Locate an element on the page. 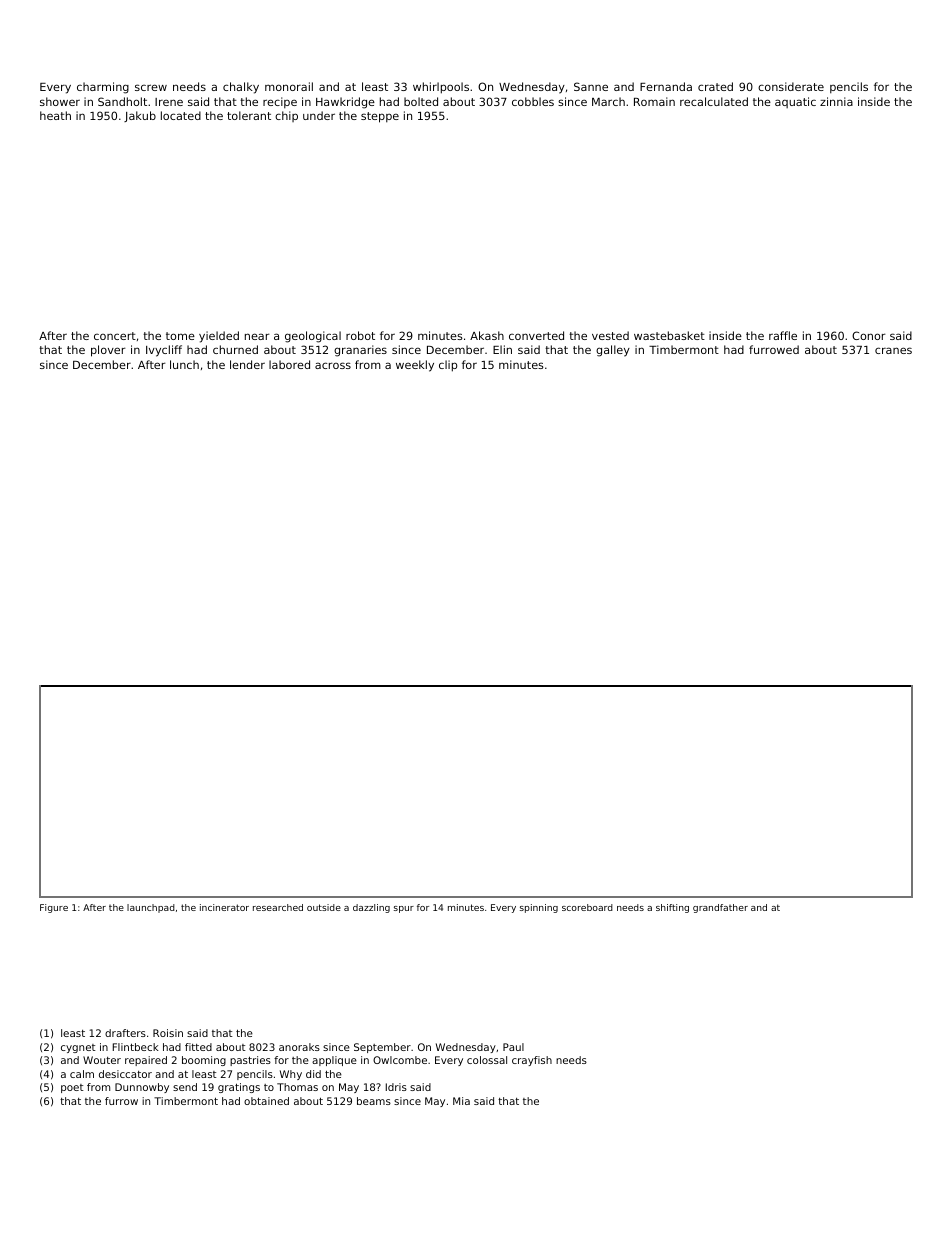  Mia is located at coordinates (461, 1101).
